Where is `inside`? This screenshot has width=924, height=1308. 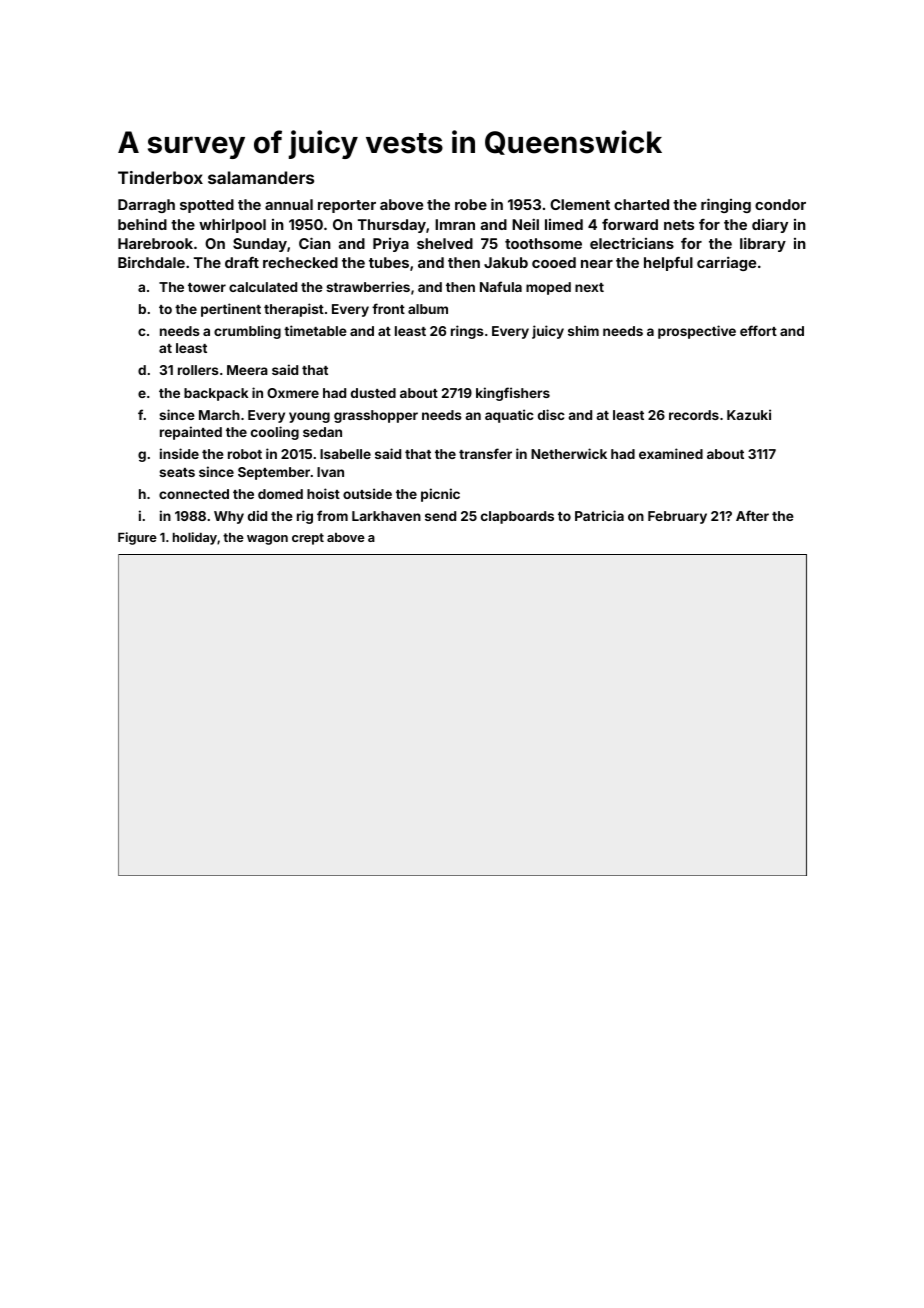
inside is located at coordinates (179, 453).
